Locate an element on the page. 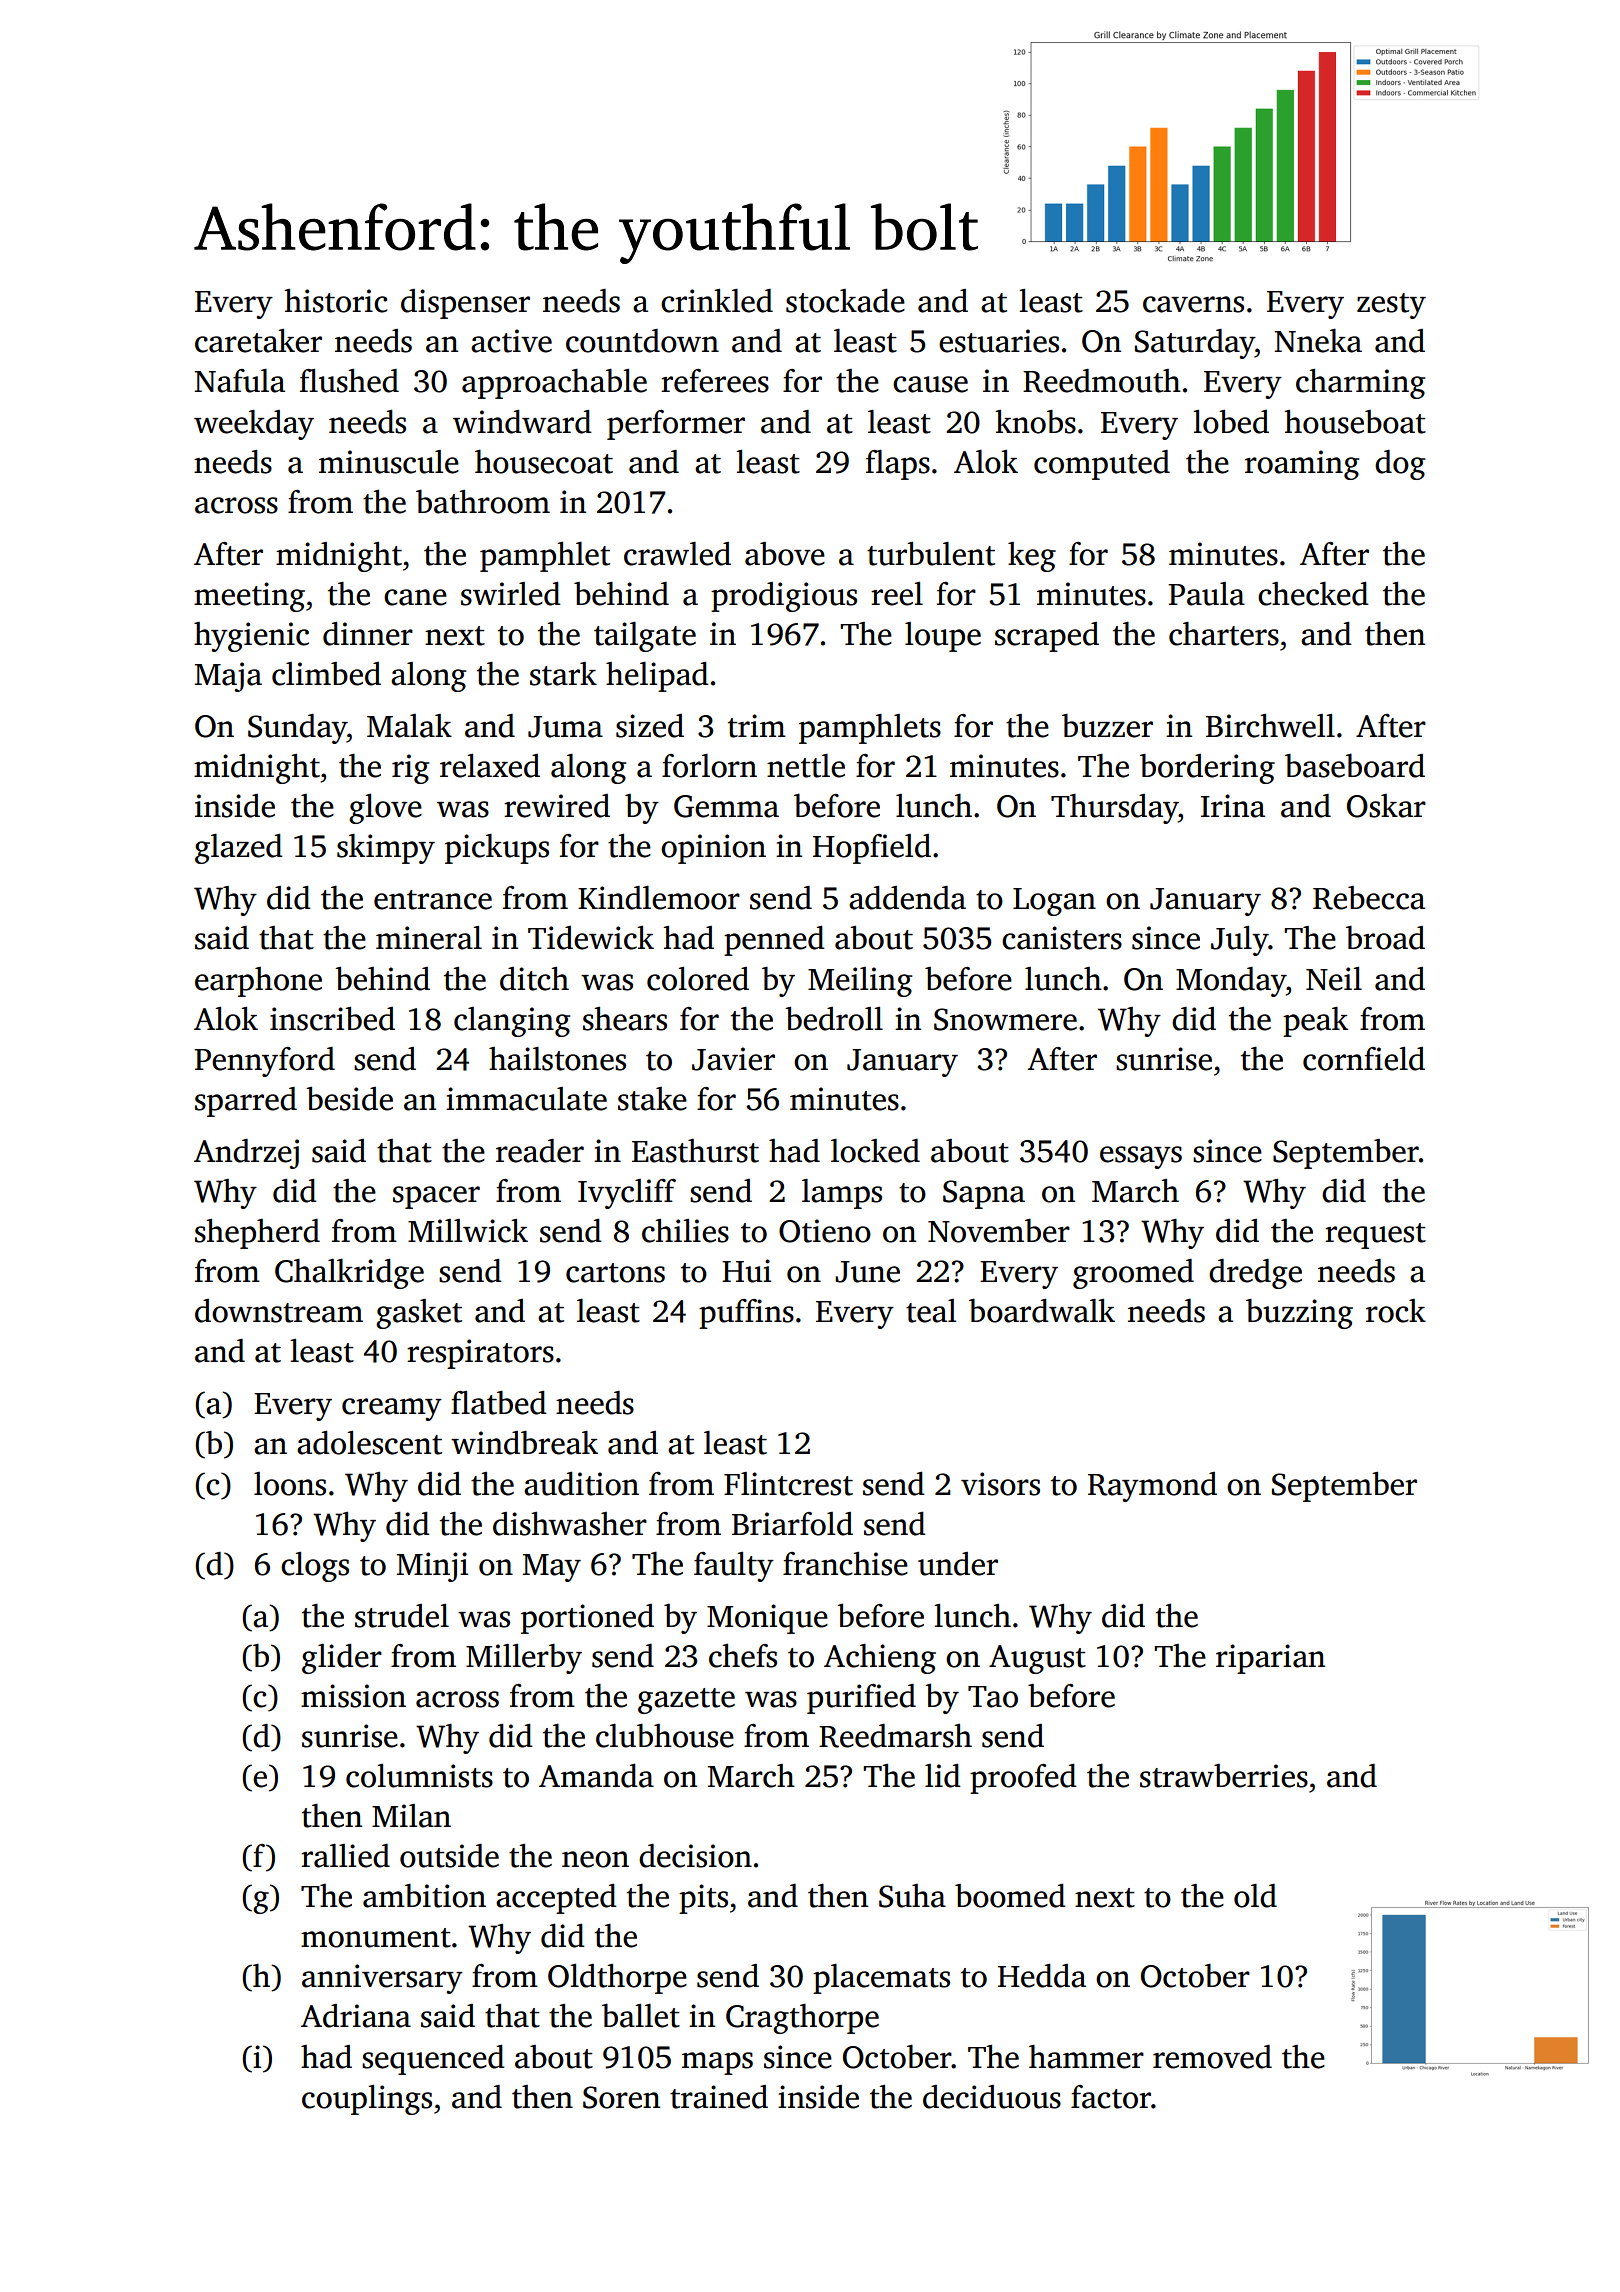 Image resolution: width=1620 pixels, height=2292 pixels. couplings is located at coordinates (367, 2100).
